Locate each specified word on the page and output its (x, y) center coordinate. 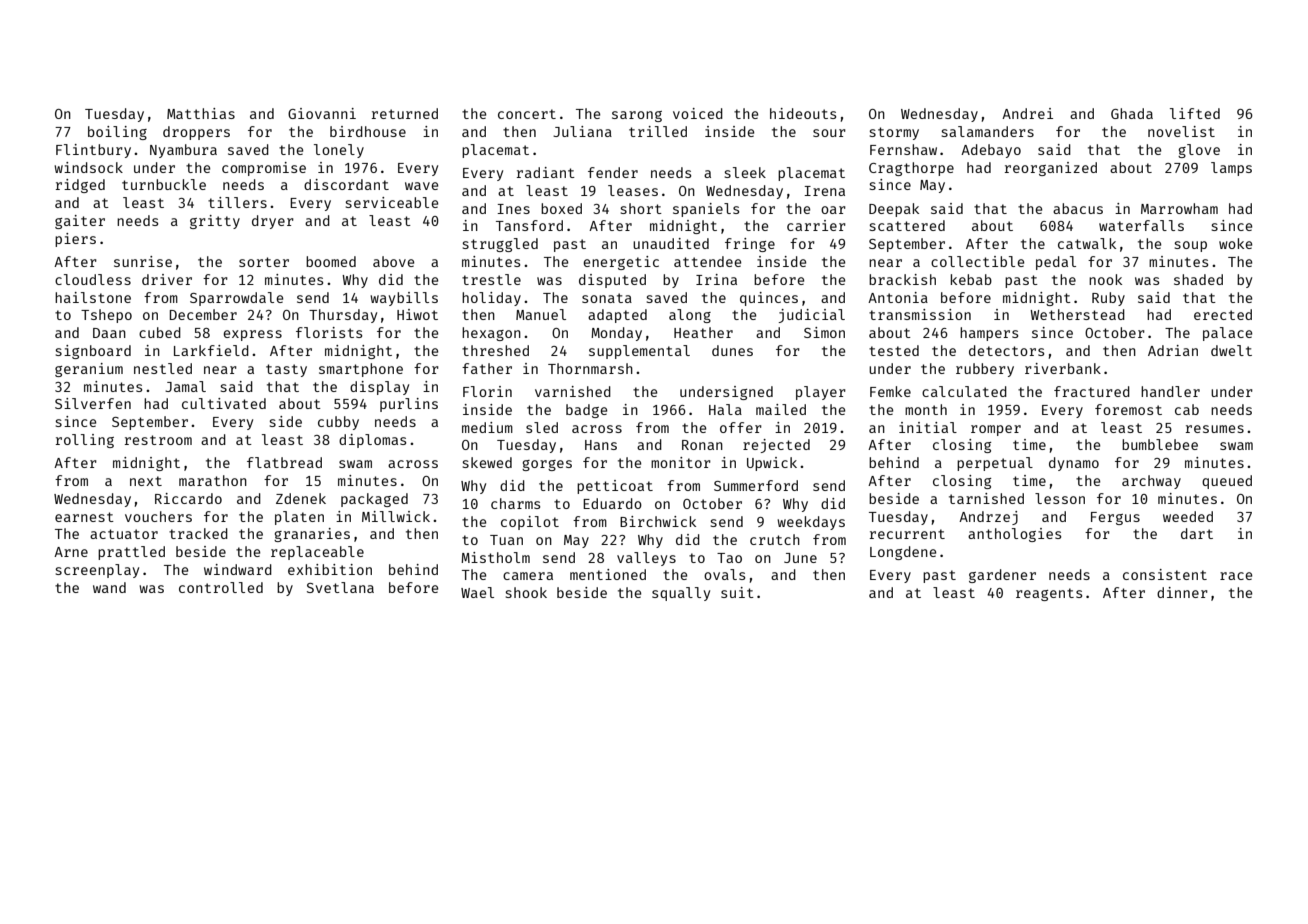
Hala (725, 409)
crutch (775, 539)
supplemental (639, 352)
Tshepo (106, 316)
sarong (637, 116)
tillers (237, 202)
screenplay (97, 571)
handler (1170, 391)
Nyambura (183, 151)
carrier (816, 225)
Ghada (1132, 113)
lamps (1231, 169)
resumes (1215, 429)
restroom (158, 440)
